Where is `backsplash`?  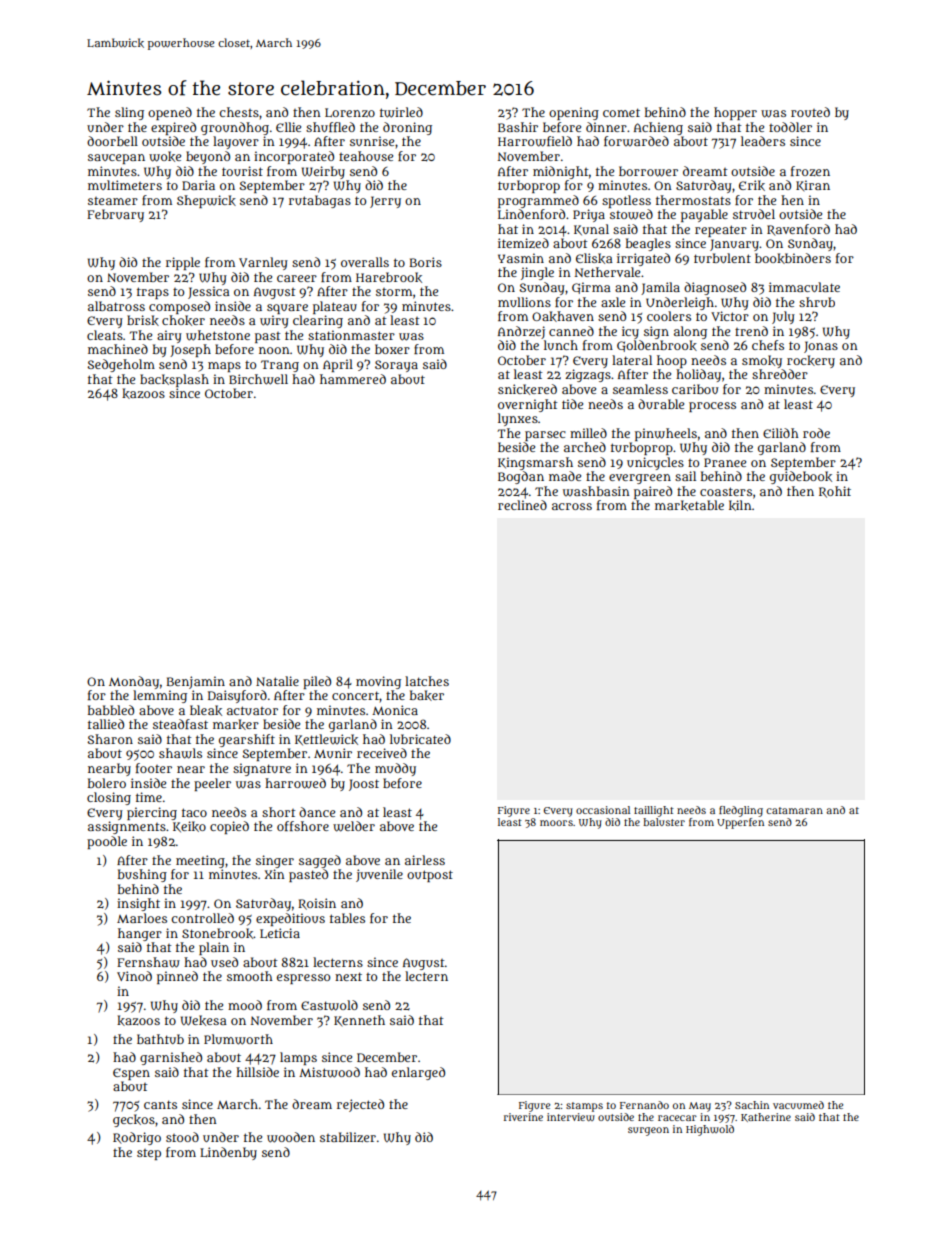 backsplash is located at coordinates (174, 380).
